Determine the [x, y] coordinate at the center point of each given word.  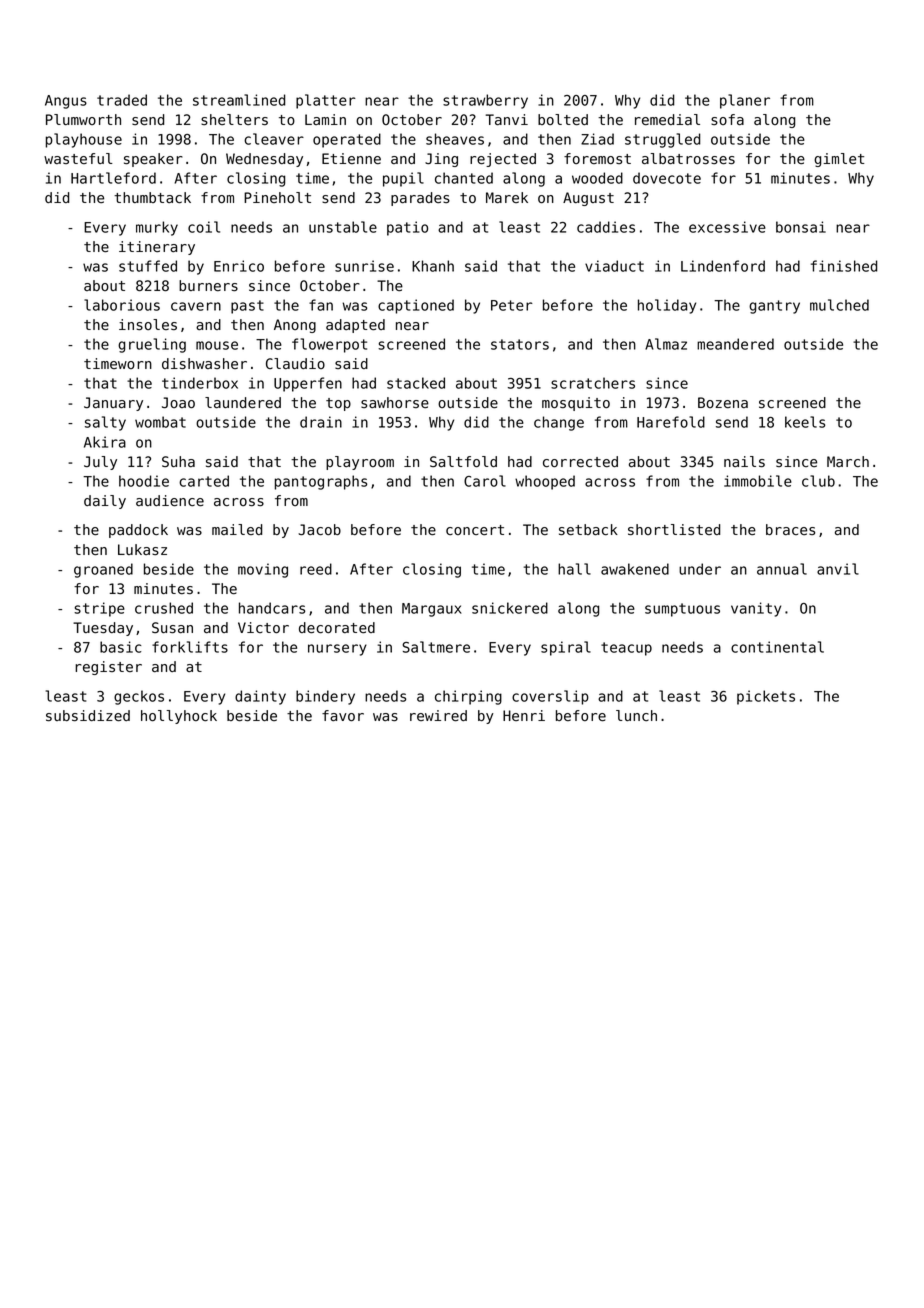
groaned [103, 570]
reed [316, 569]
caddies [606, 227]
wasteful [78, 158]
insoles [148, 325]
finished [844, 266]
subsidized [88, 716]
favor [343, 716]
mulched [839, 305]
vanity [756, 609]
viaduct [614, 266]
